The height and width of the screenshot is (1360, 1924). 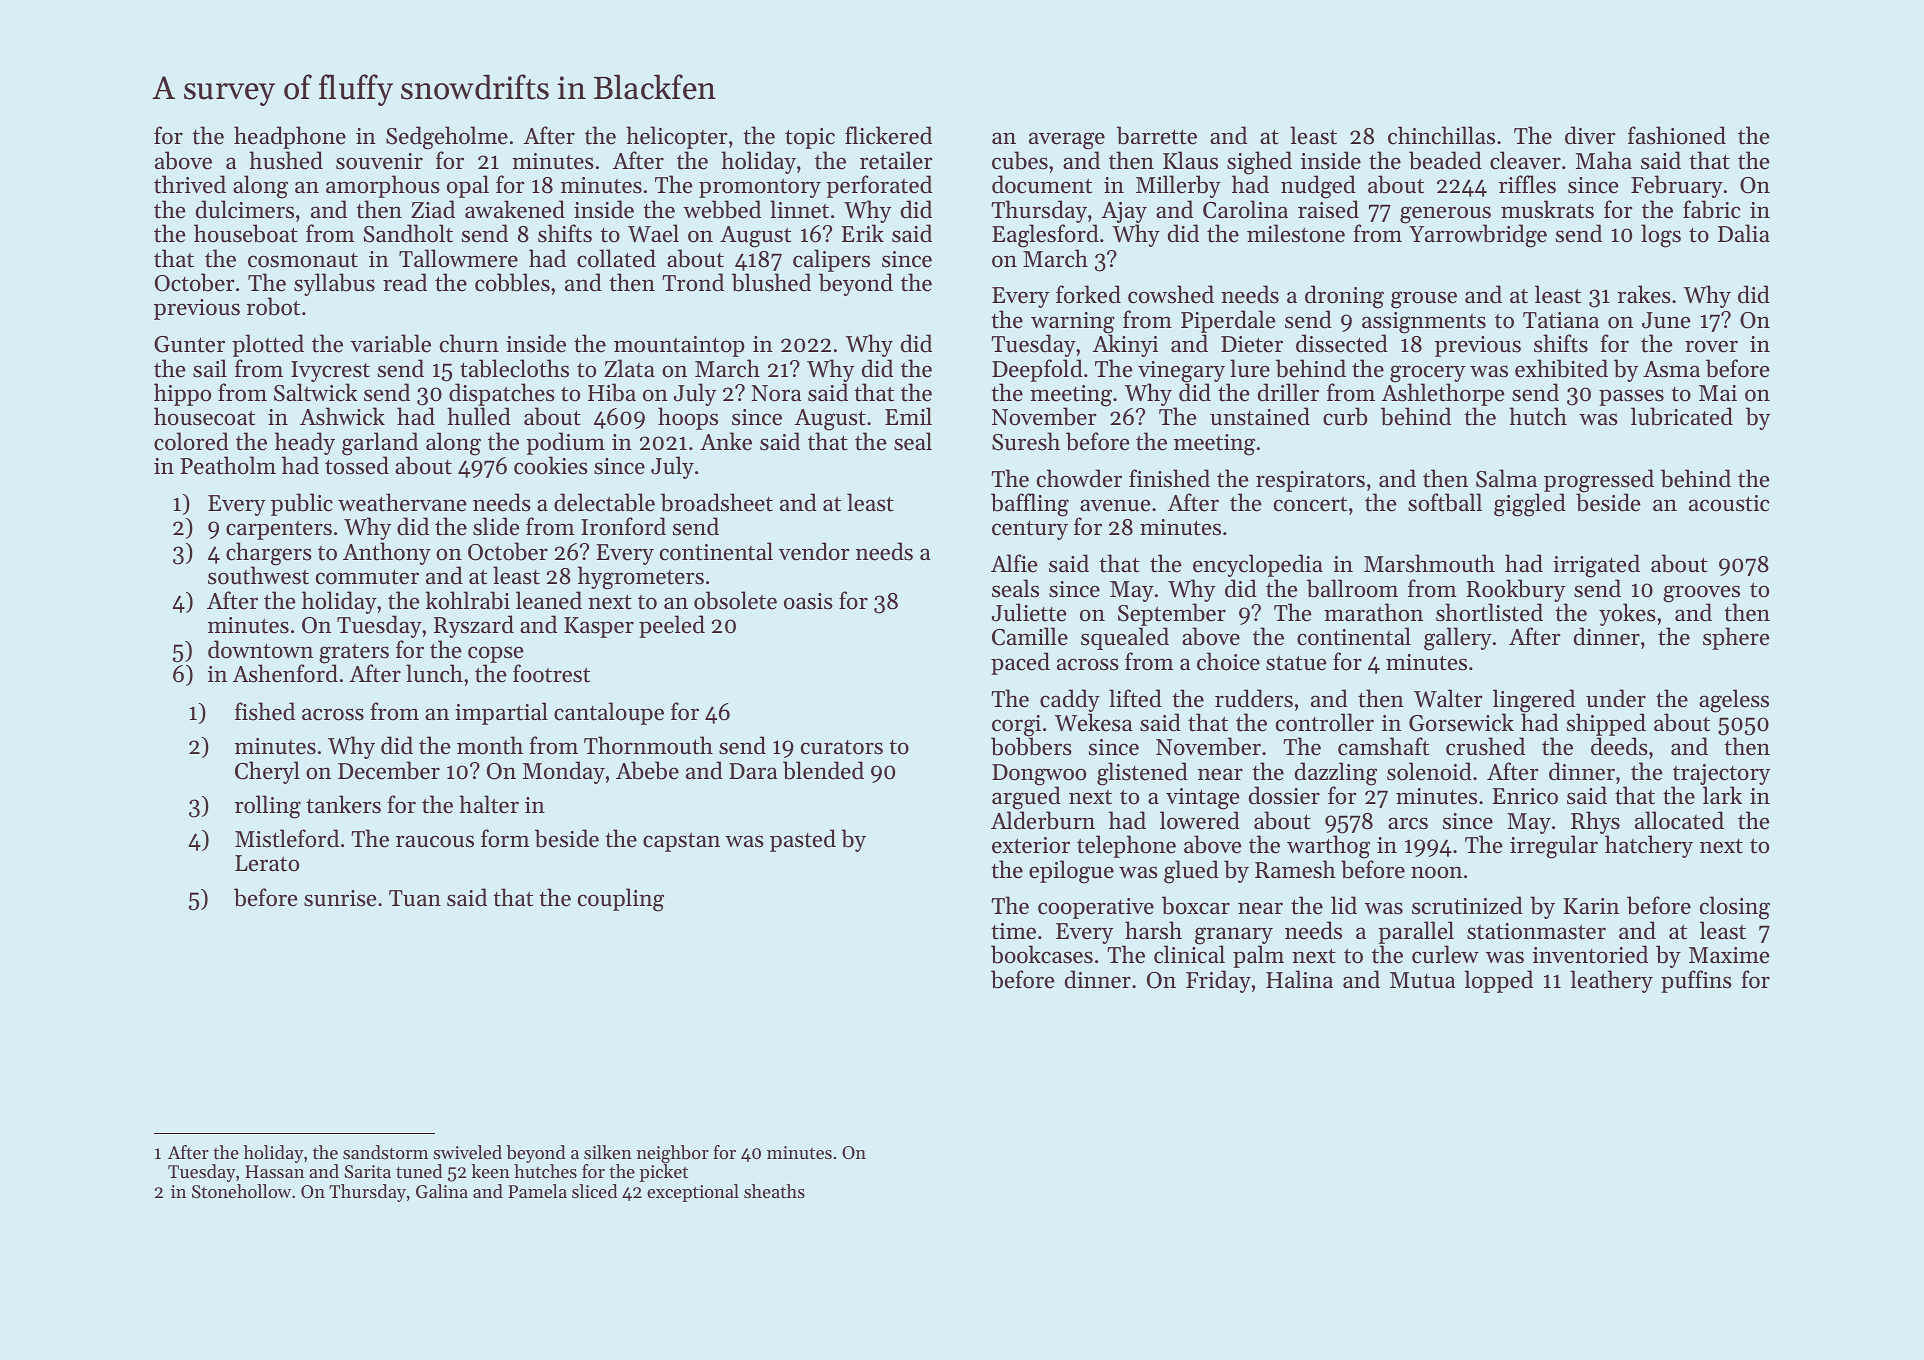 What do you see at coordinates (405, 282) in the screenshot?
I see `read` at bounding box center [405, 282].
